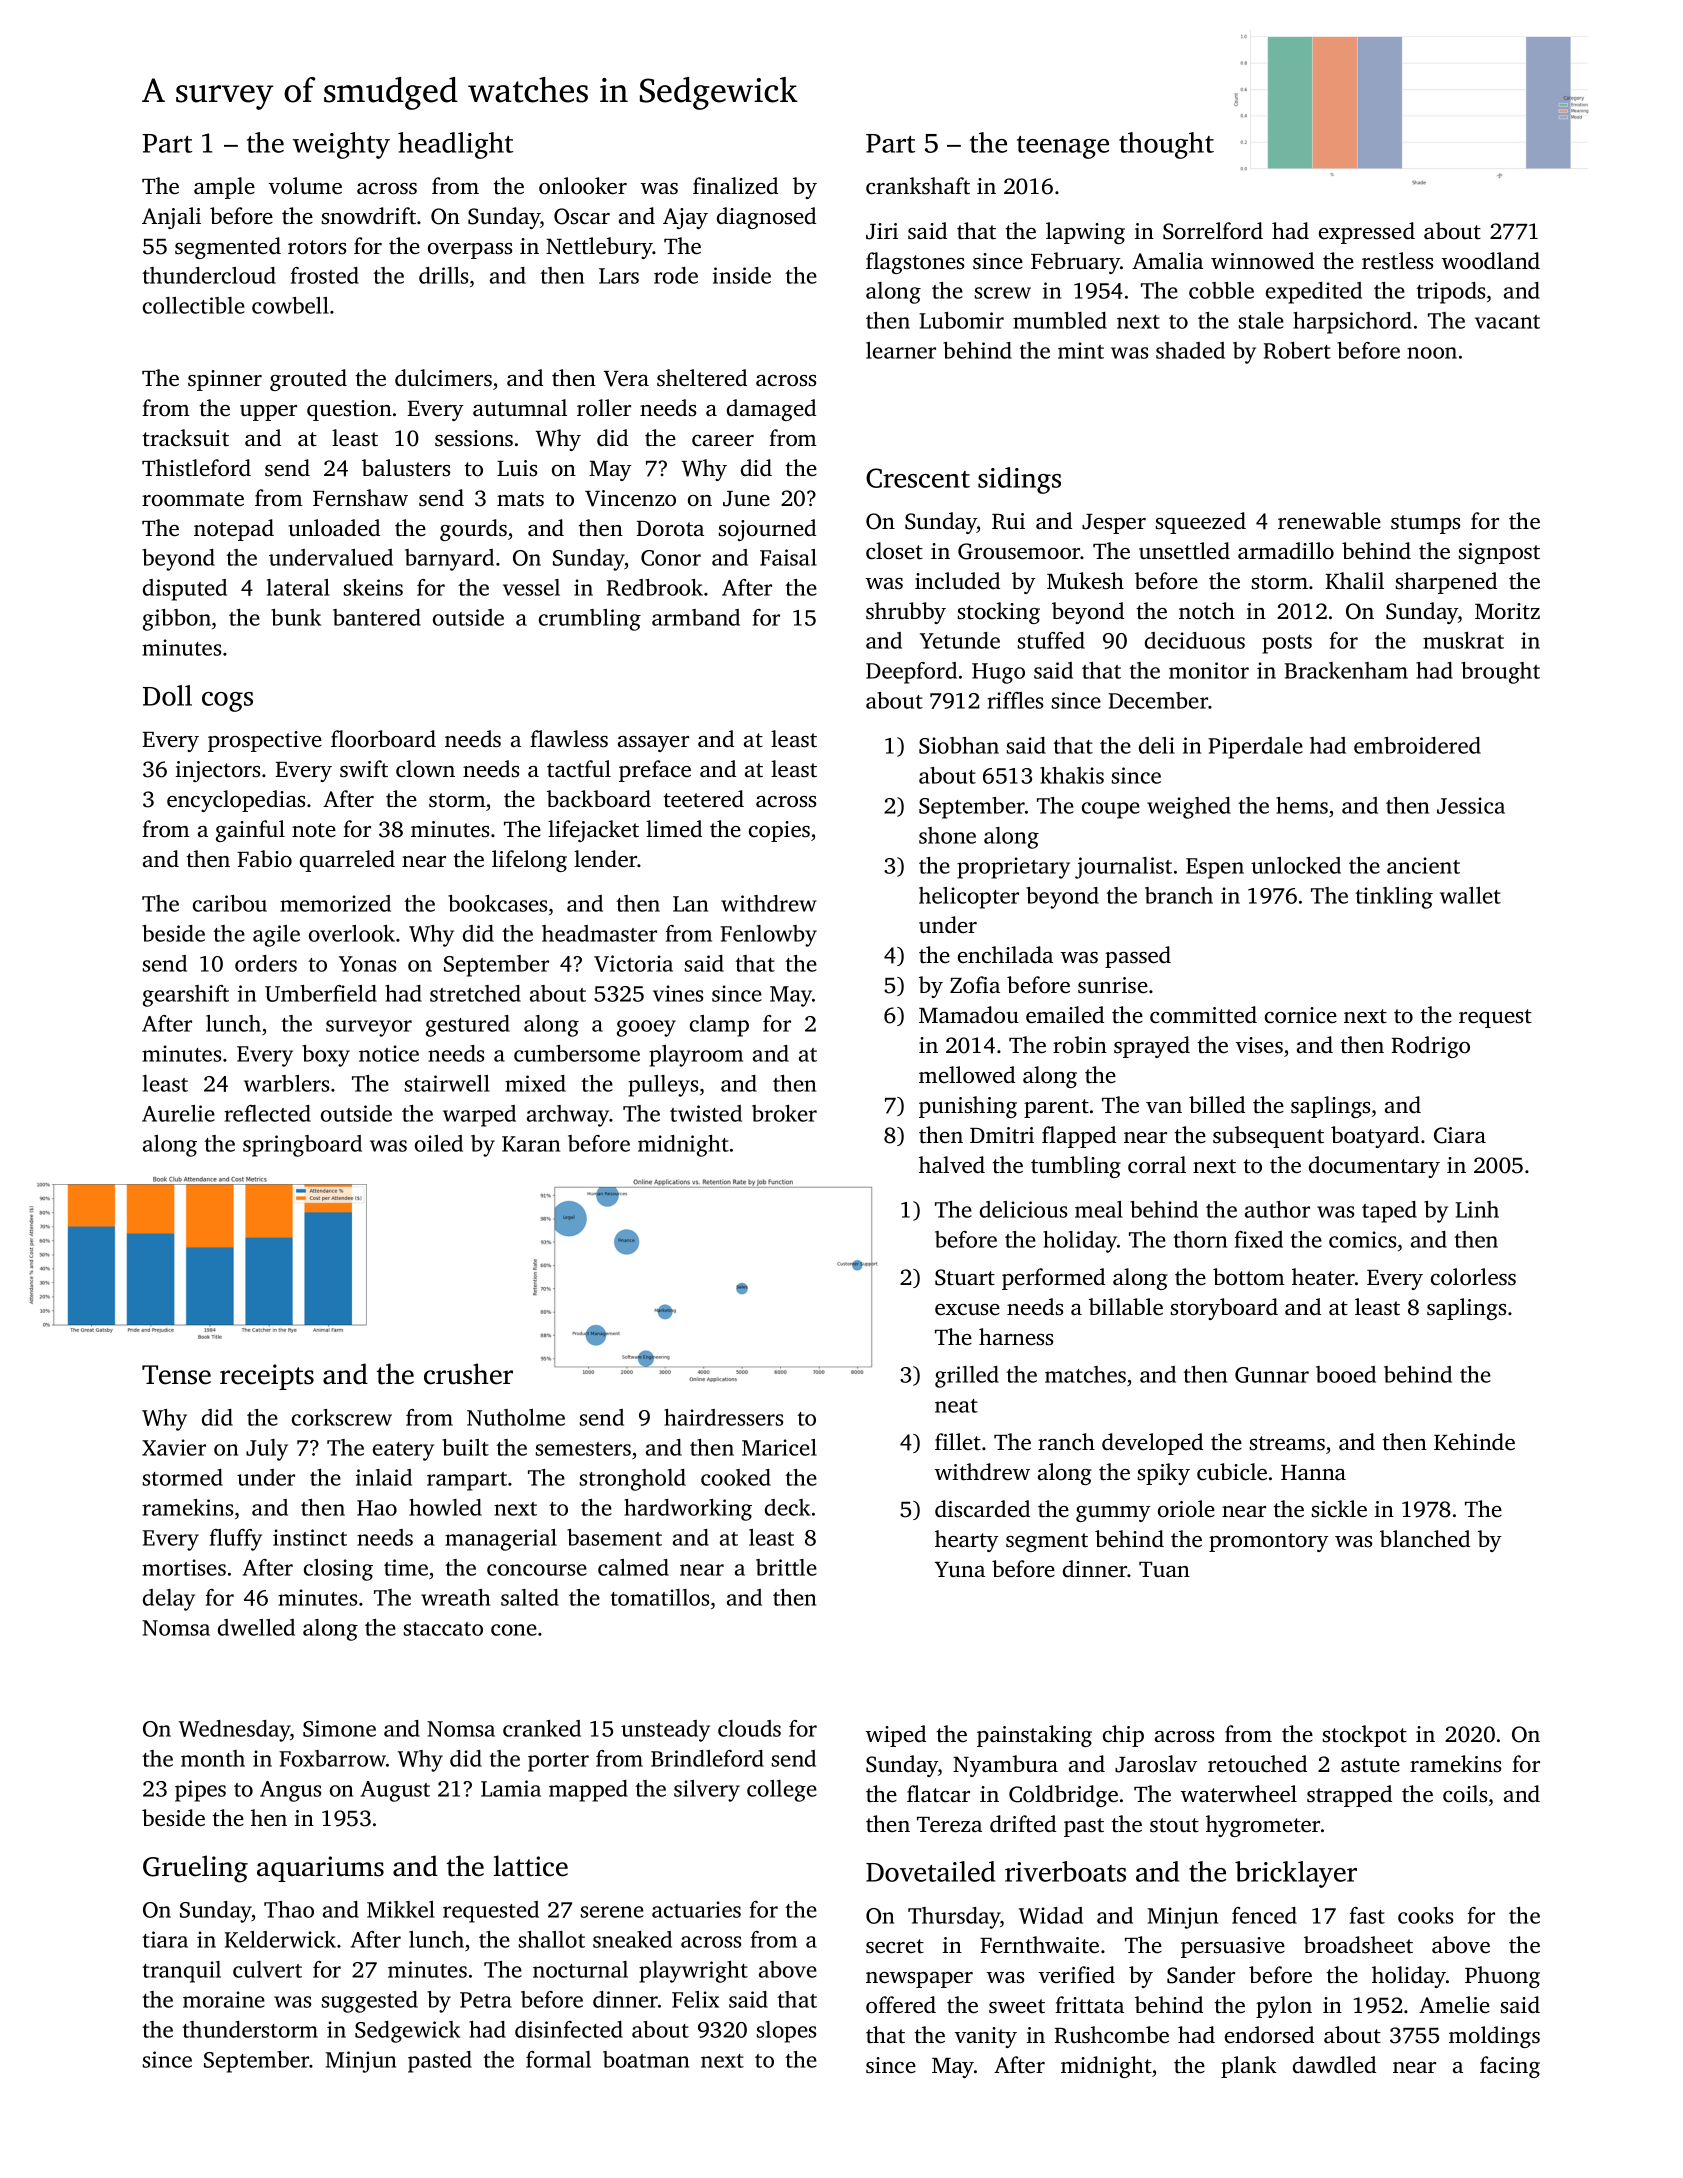 The height and width of the screenshot is (2178, 1683). I want to click on Xavier, so click(174, 1447).
